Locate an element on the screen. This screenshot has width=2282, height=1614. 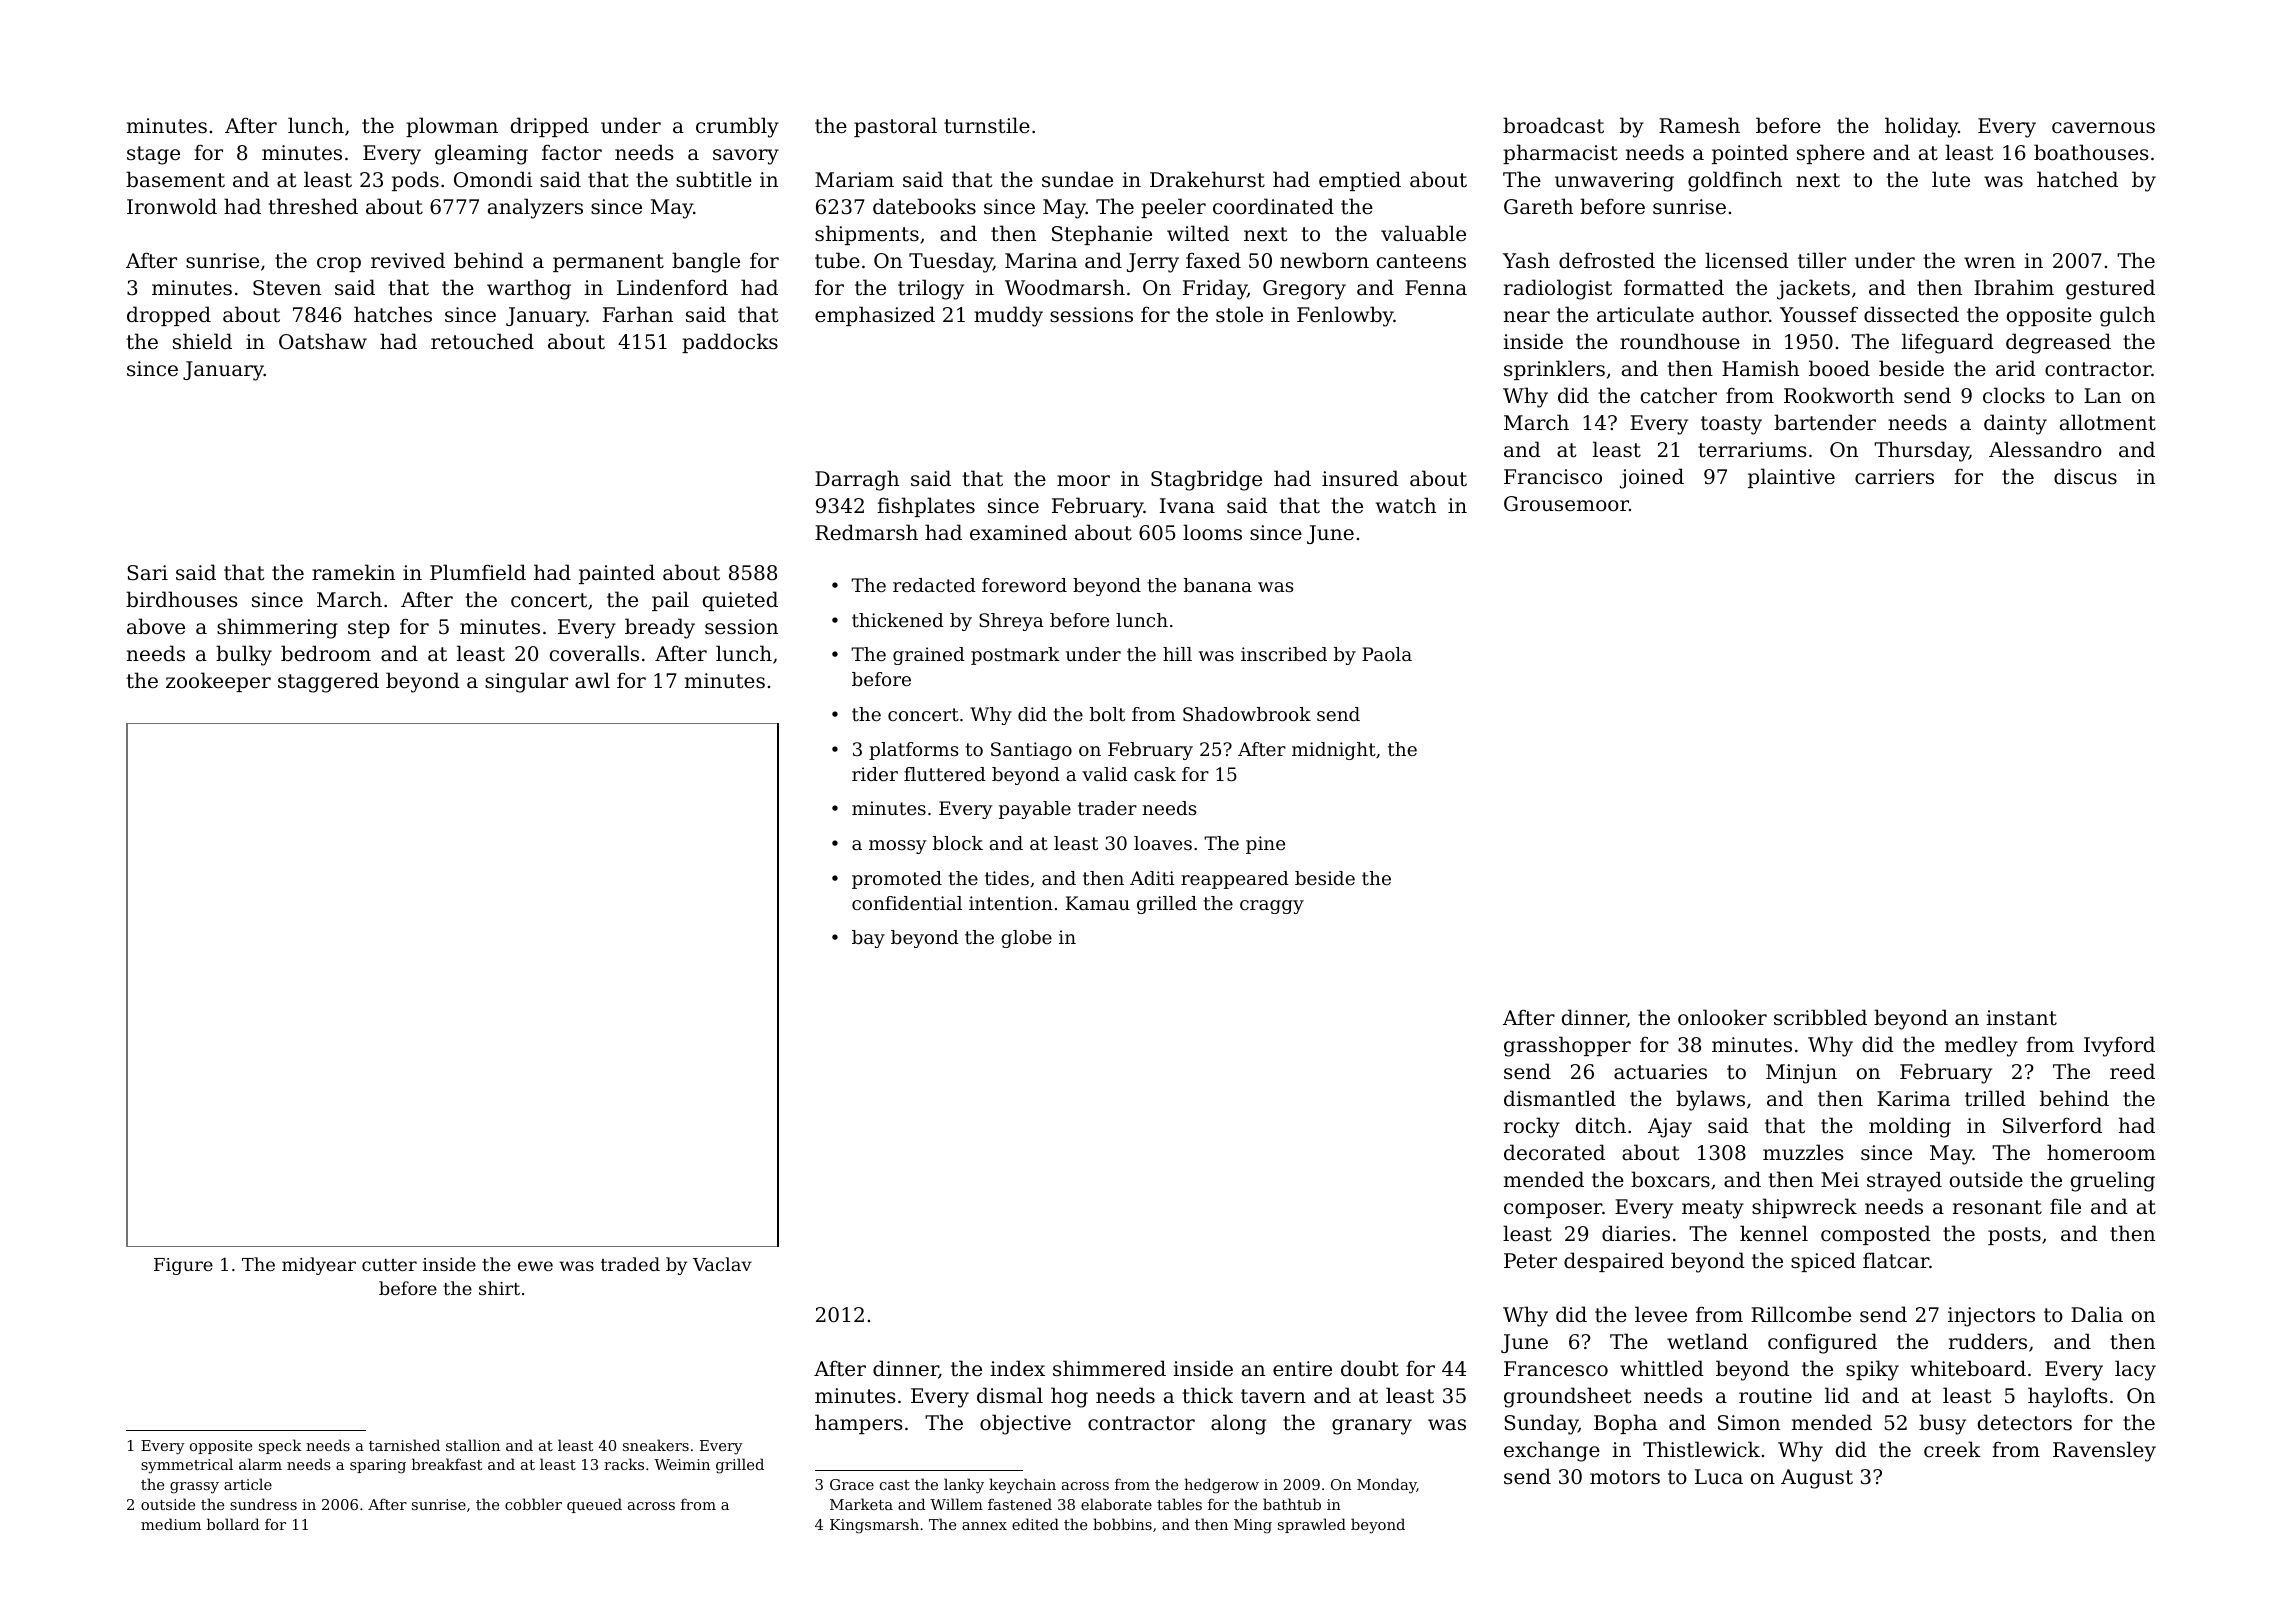
Ramesh is located at coordinates (1699, 125).
